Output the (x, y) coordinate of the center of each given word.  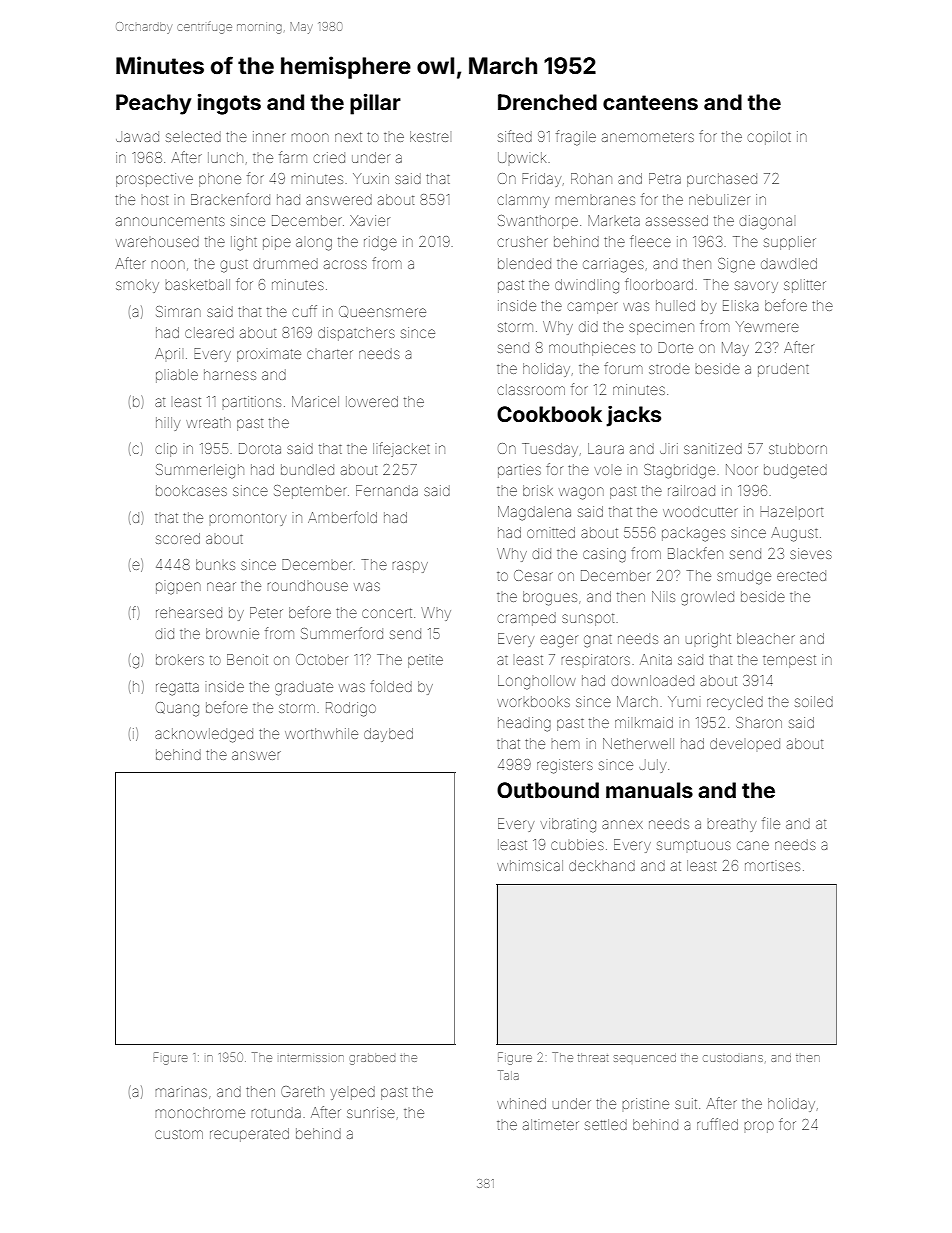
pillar (375, 104)
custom (179, 1134)
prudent (783, 370)
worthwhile (321, 733)
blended (524, 263)
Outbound (548, 790)
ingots (229, 104)
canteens (650, 102)
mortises (772, 866)
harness (230, 374)
